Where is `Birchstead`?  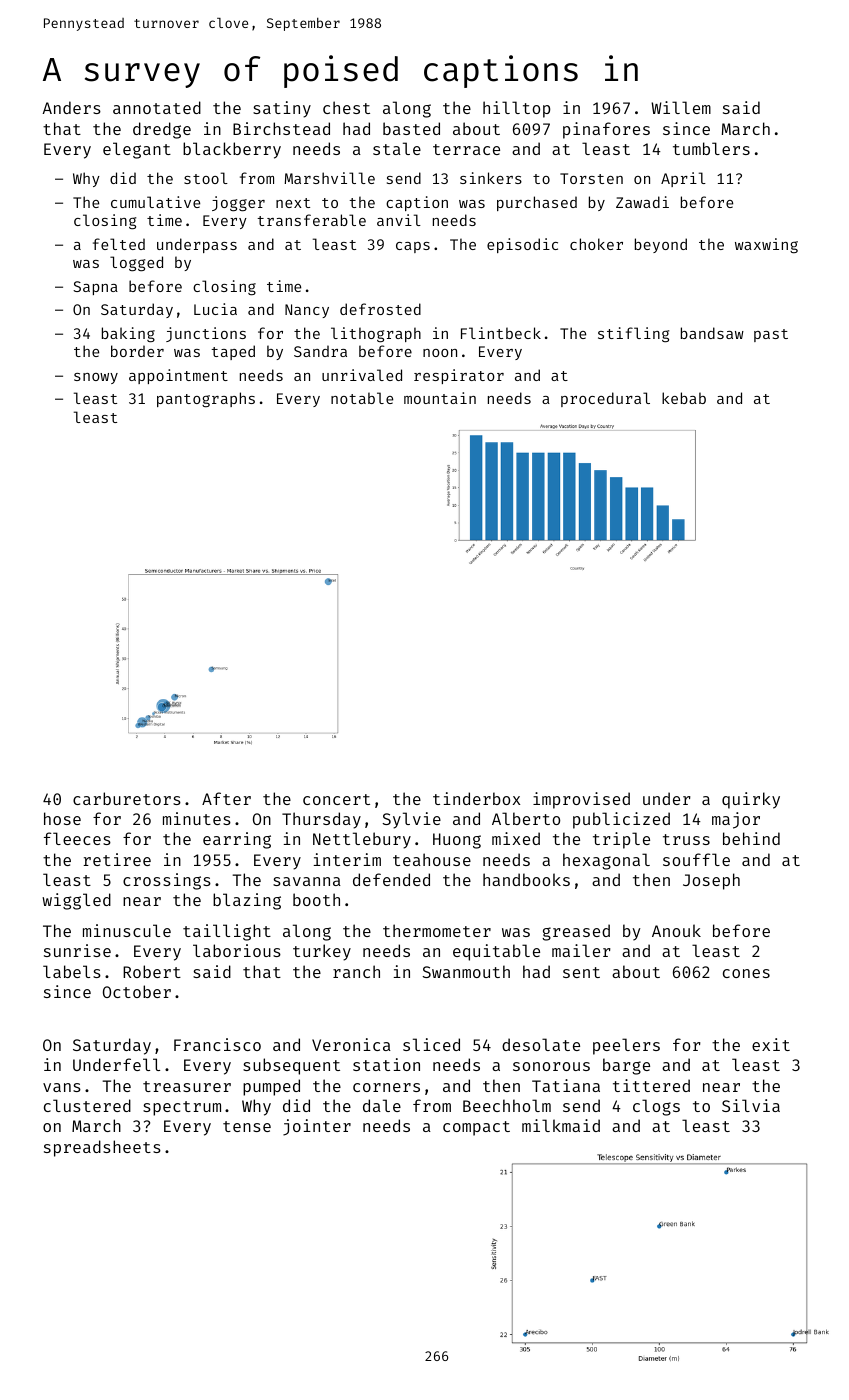 Birchstead is located at coordinates (281, 128).
